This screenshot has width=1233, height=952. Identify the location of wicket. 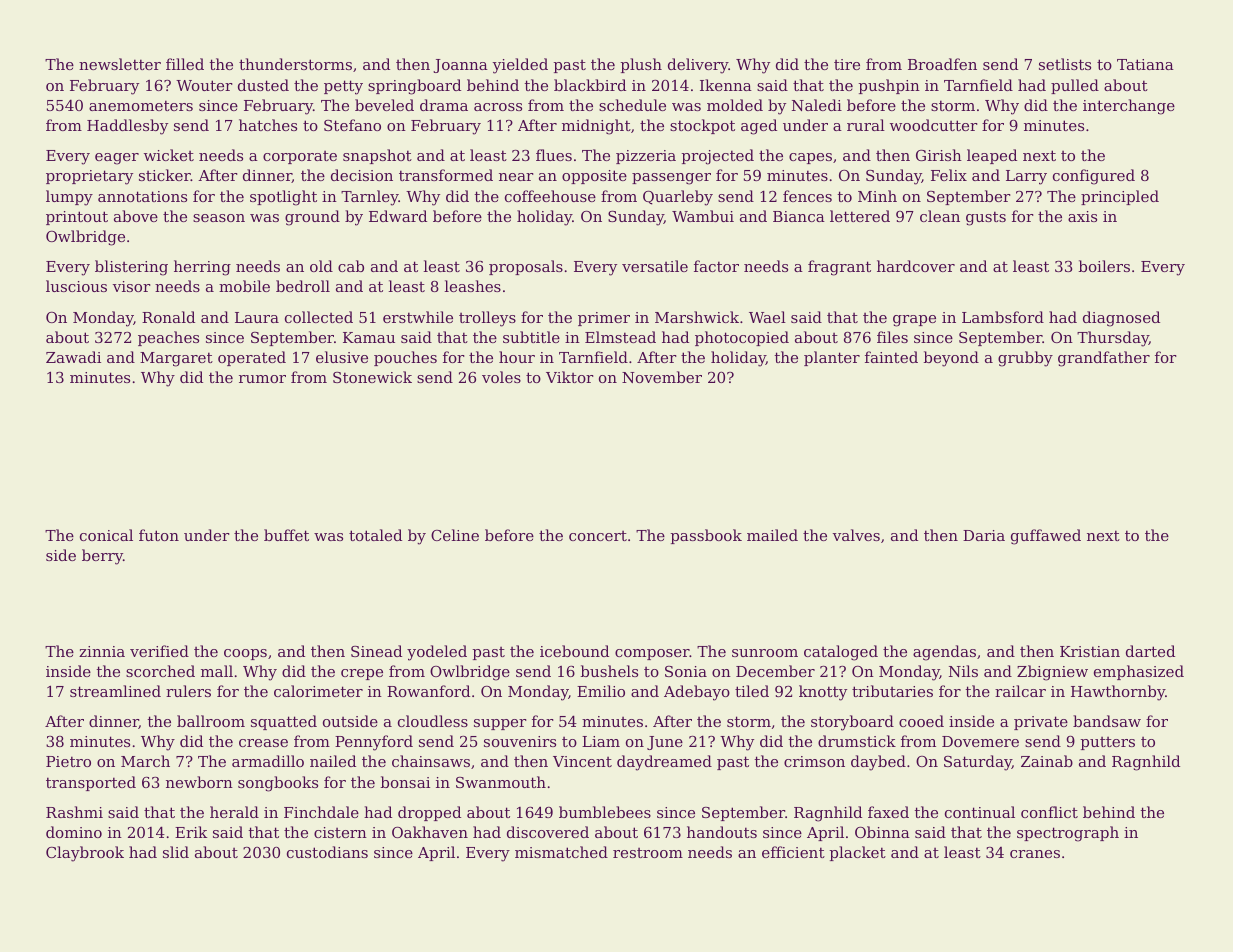
(169, 155).
